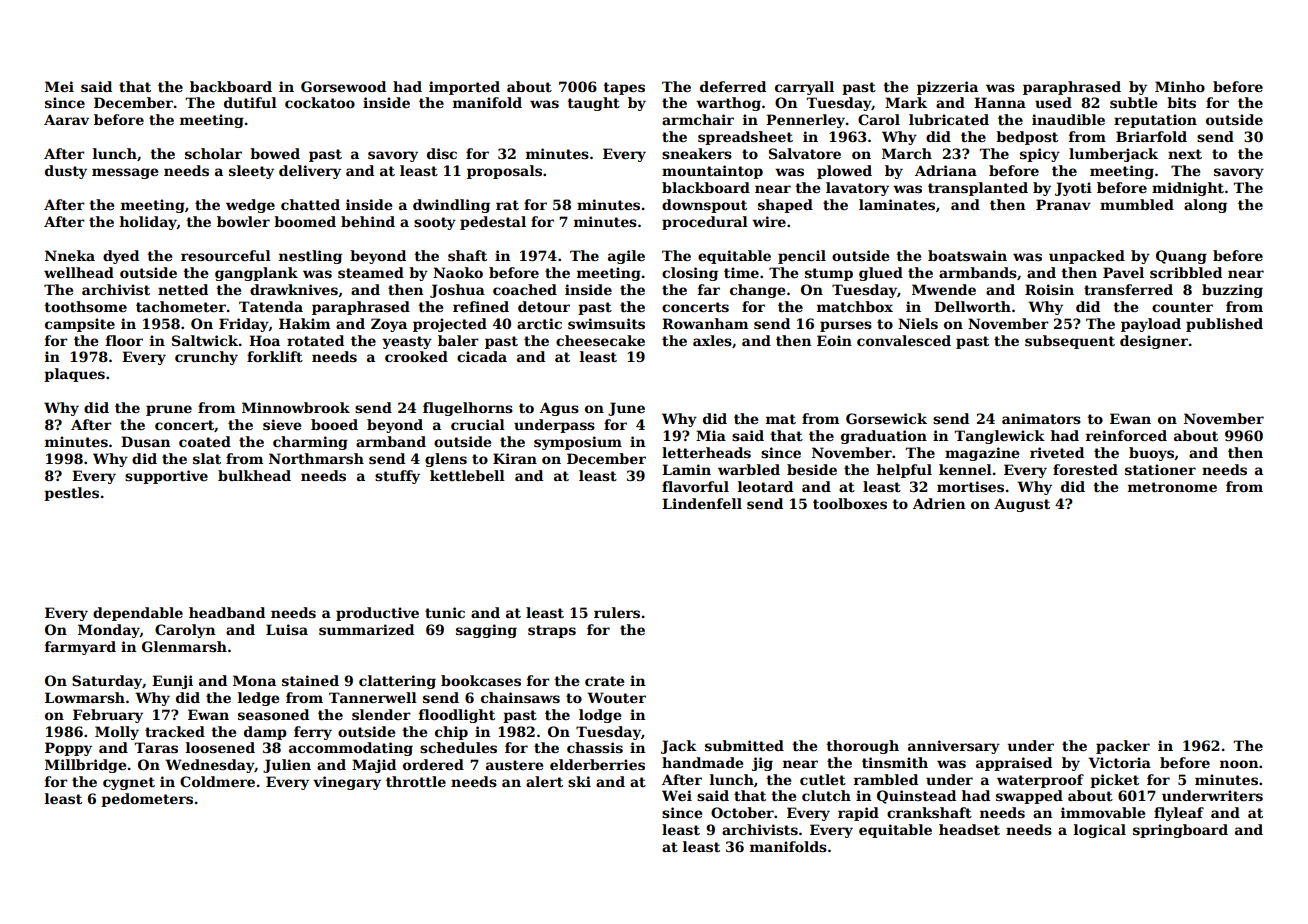  Describe the element at coordinates (66, 172) in the document. I see `dusty` at that location.
